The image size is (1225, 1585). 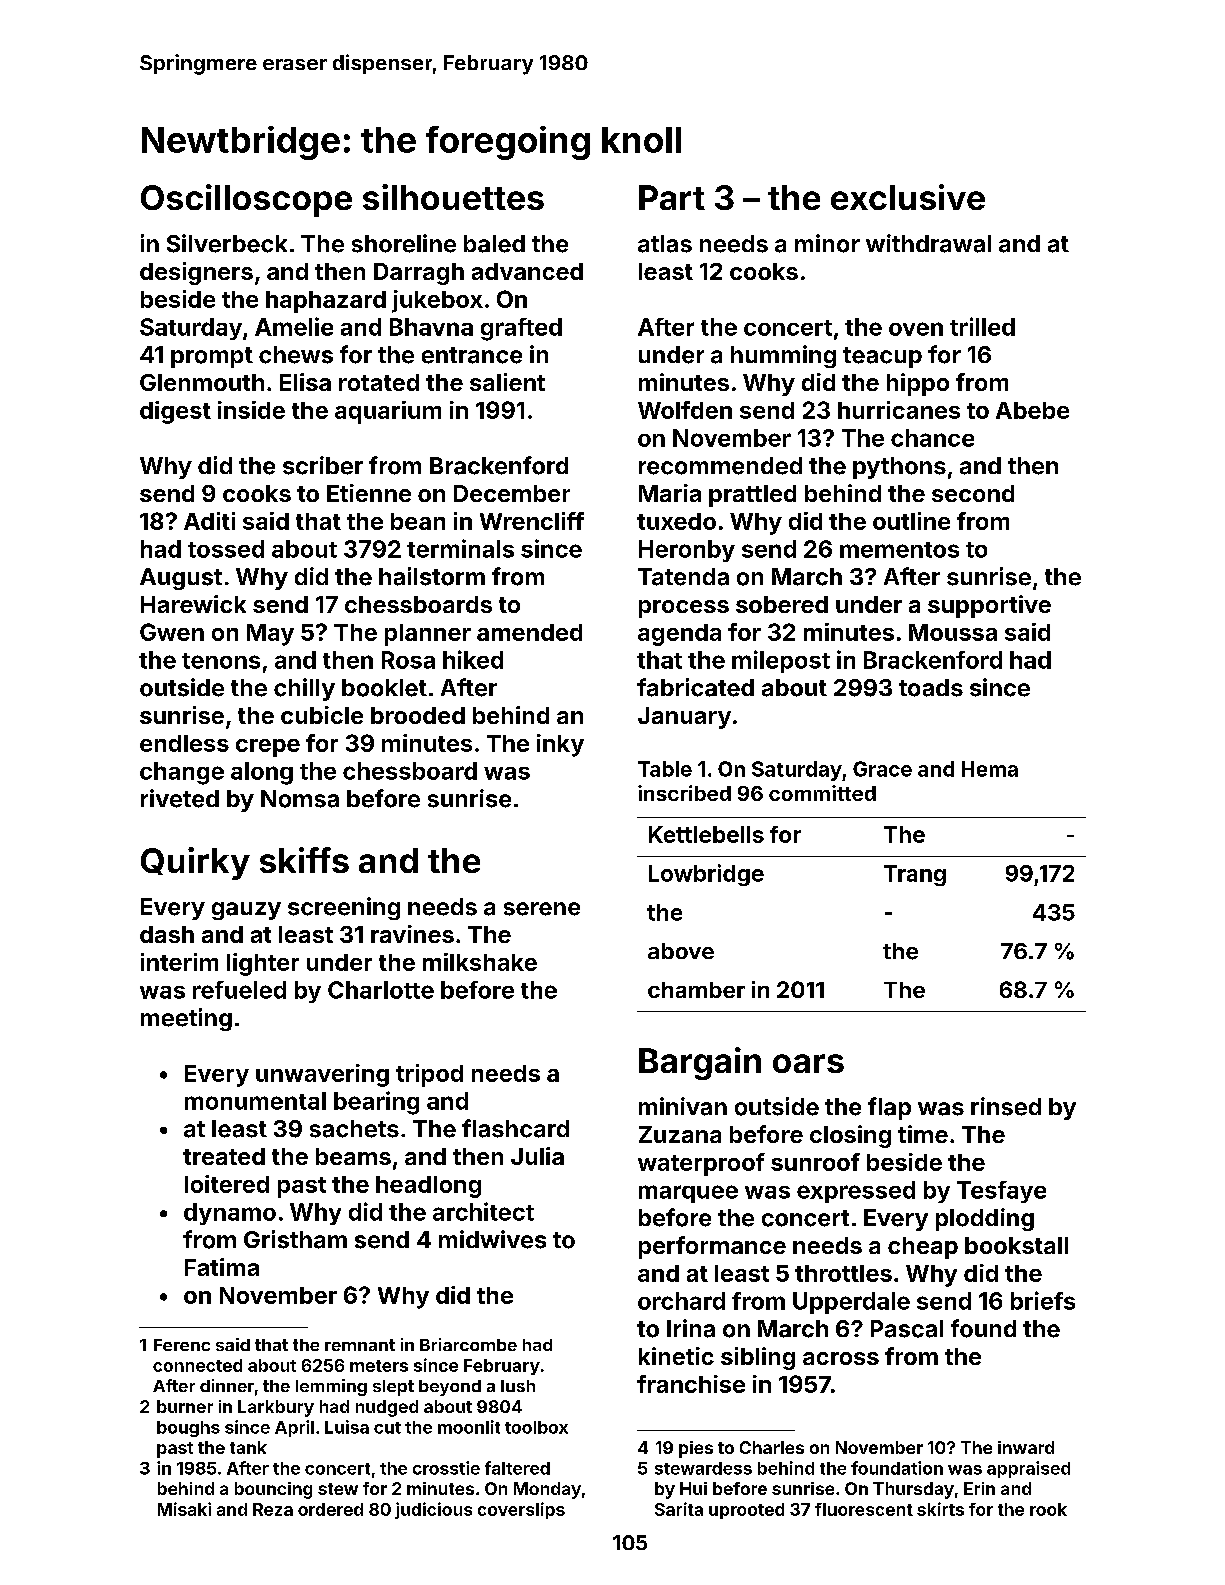 I want to click on Fatima, so click(x=222, y=1267).
